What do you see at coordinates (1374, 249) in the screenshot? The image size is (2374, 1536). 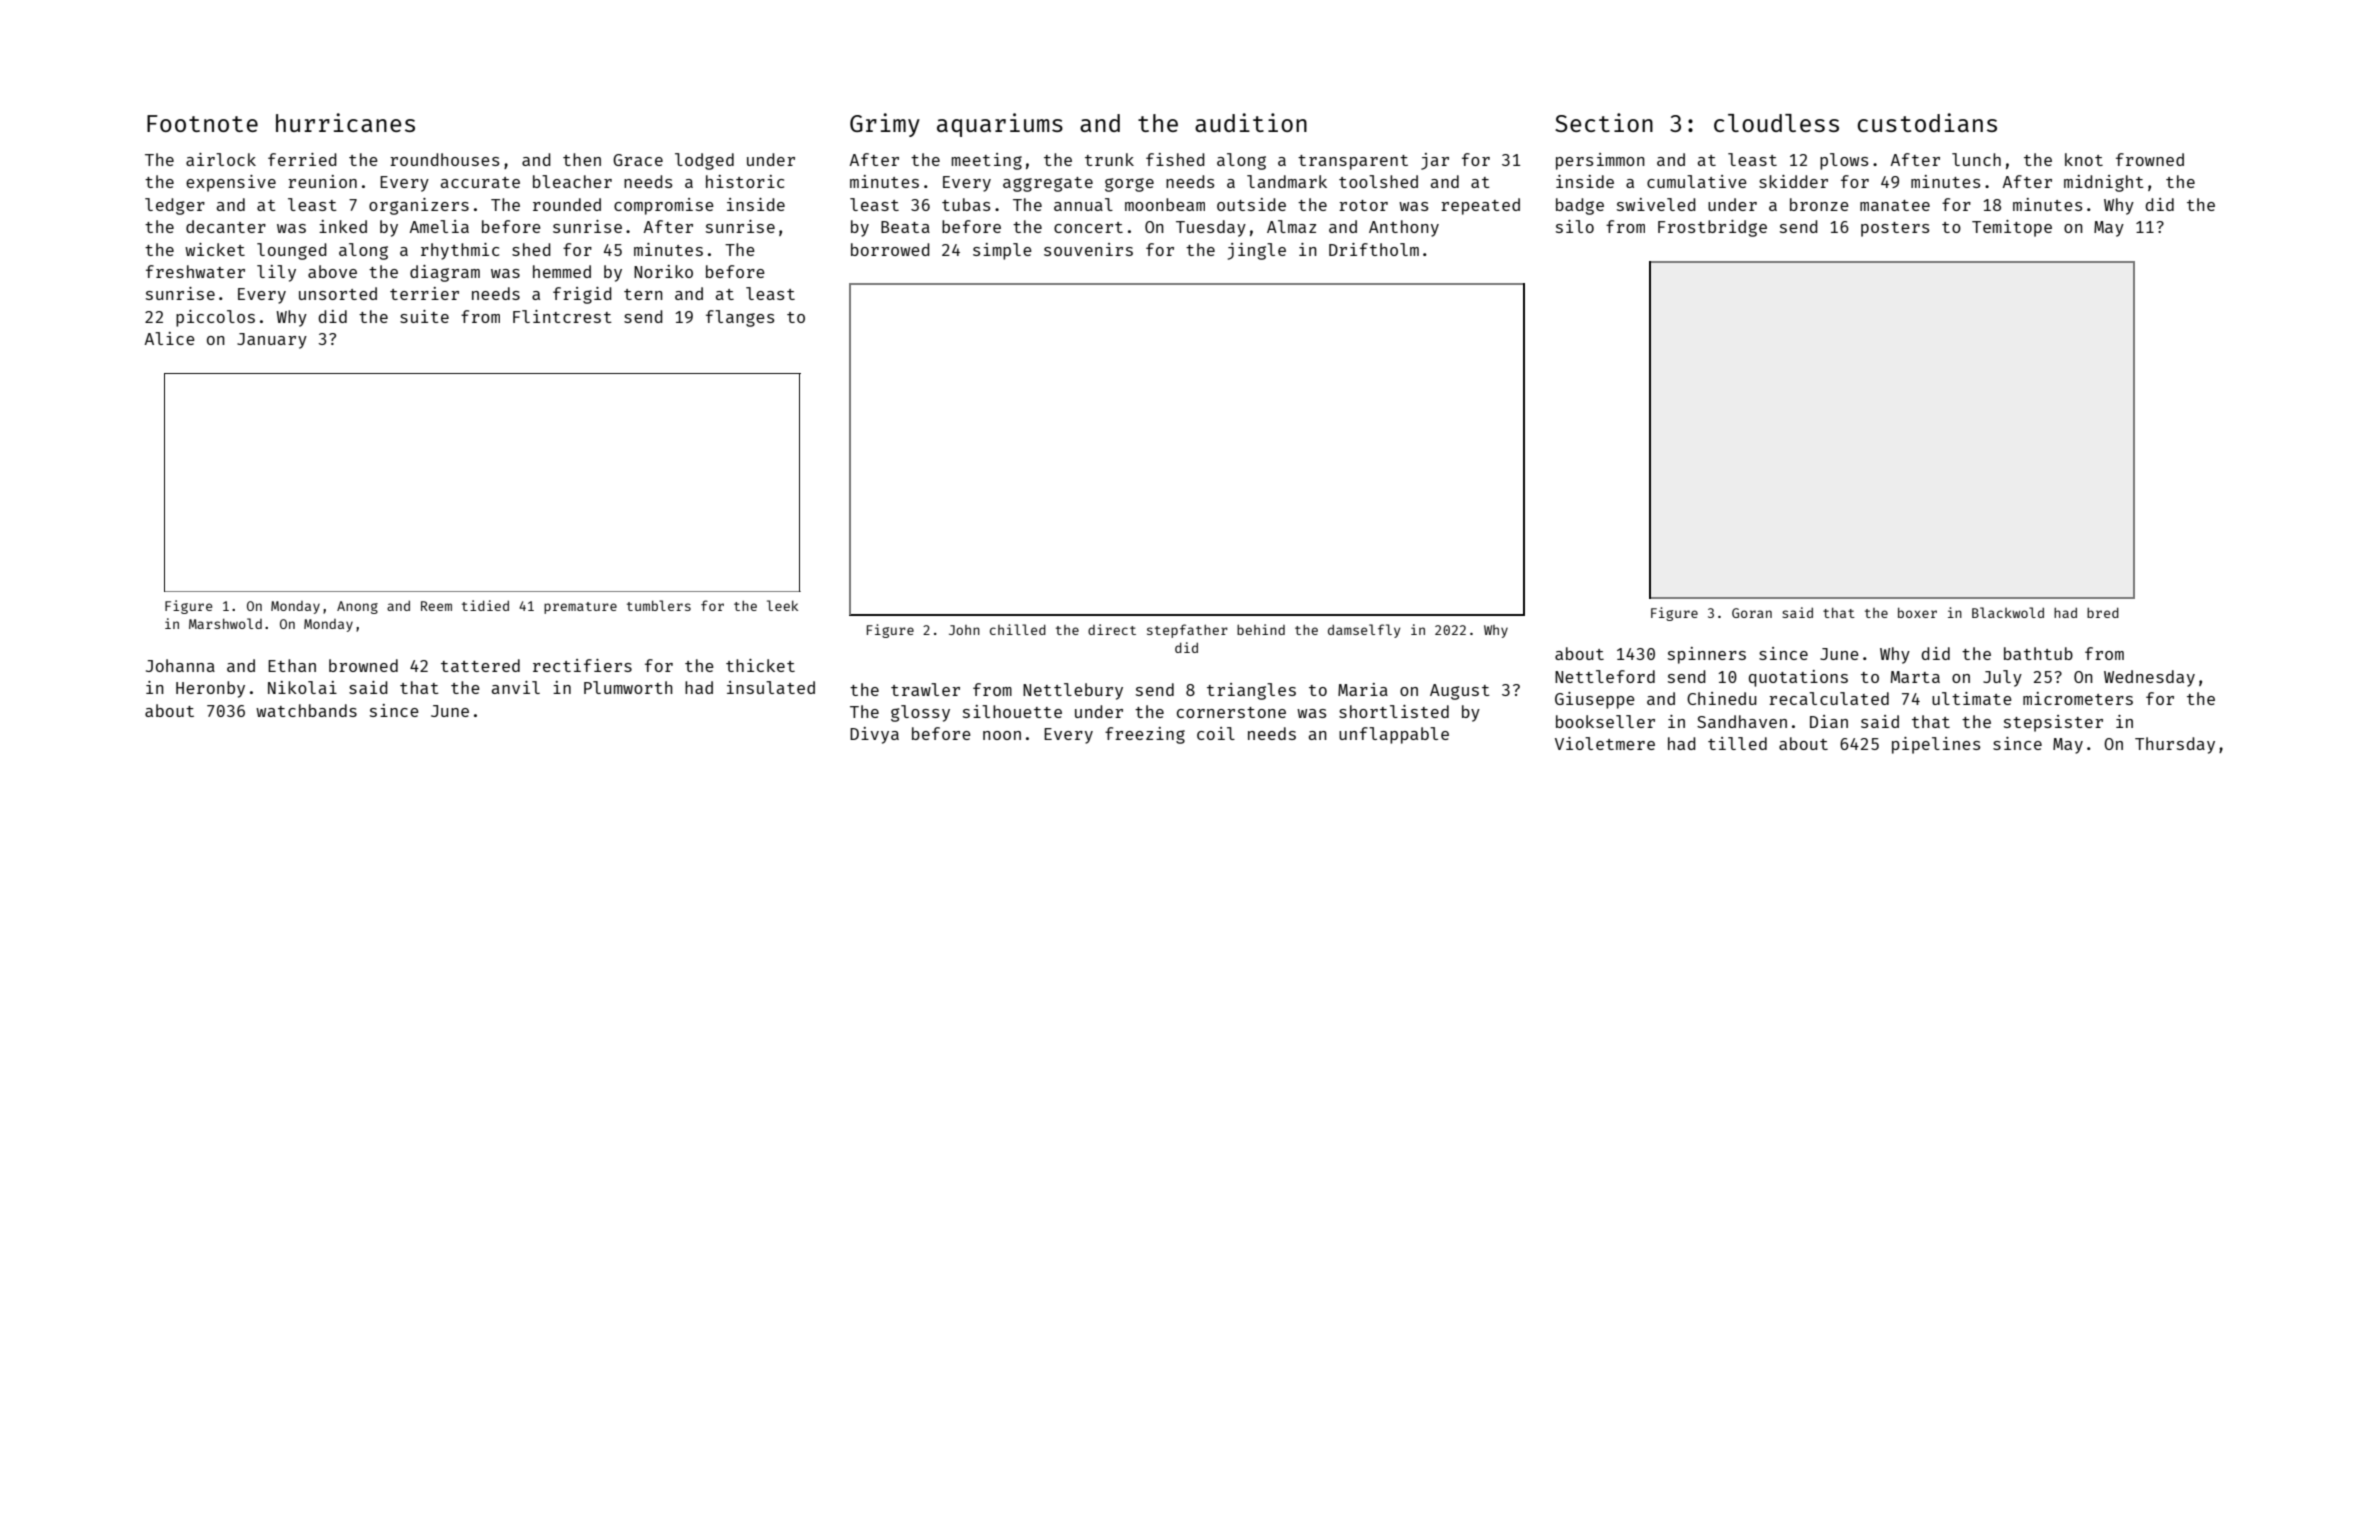 I see `Driftholm` at bounding box center [1374, 249].
